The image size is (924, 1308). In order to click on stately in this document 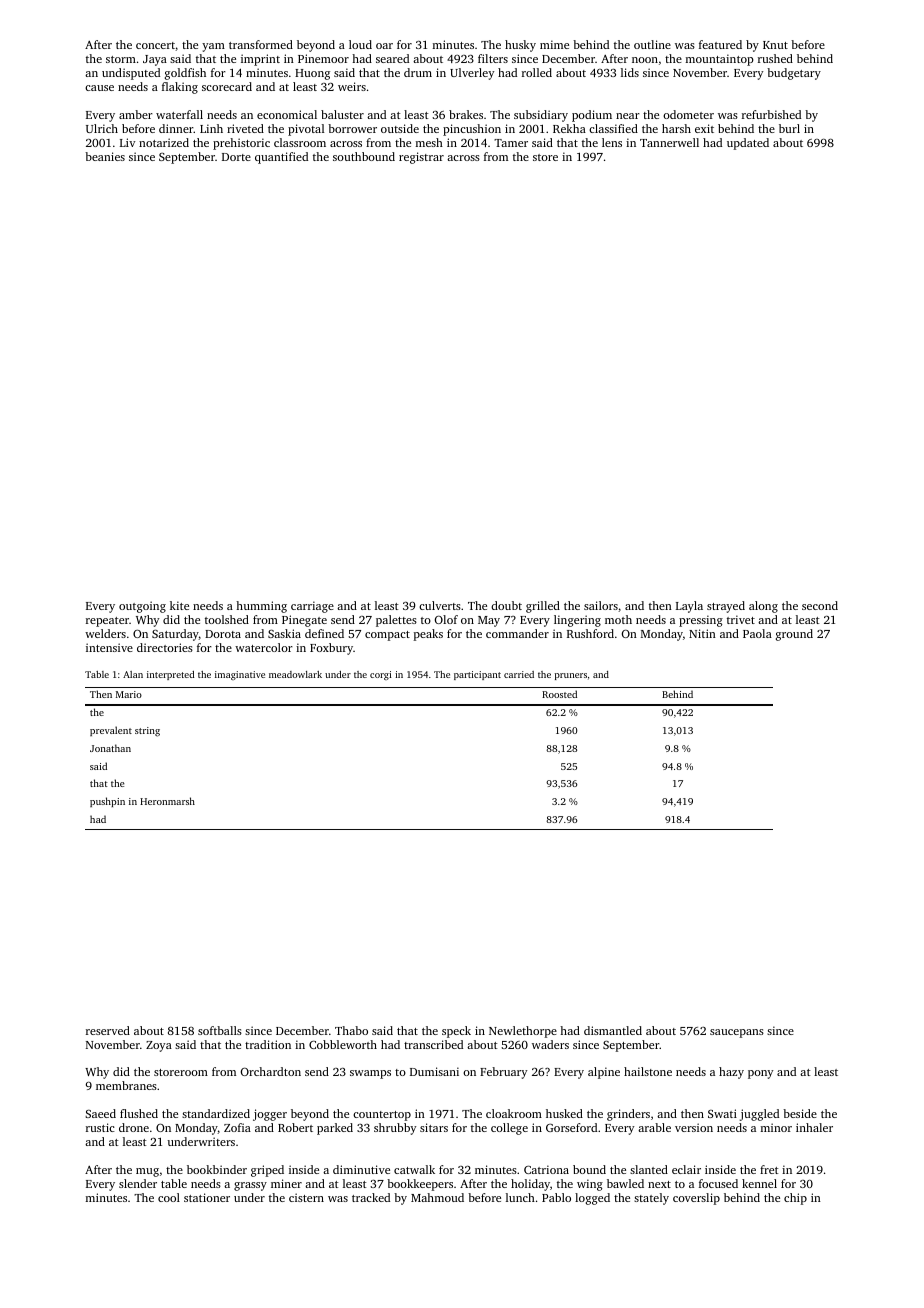, I will do `click(651, 1199)`.
